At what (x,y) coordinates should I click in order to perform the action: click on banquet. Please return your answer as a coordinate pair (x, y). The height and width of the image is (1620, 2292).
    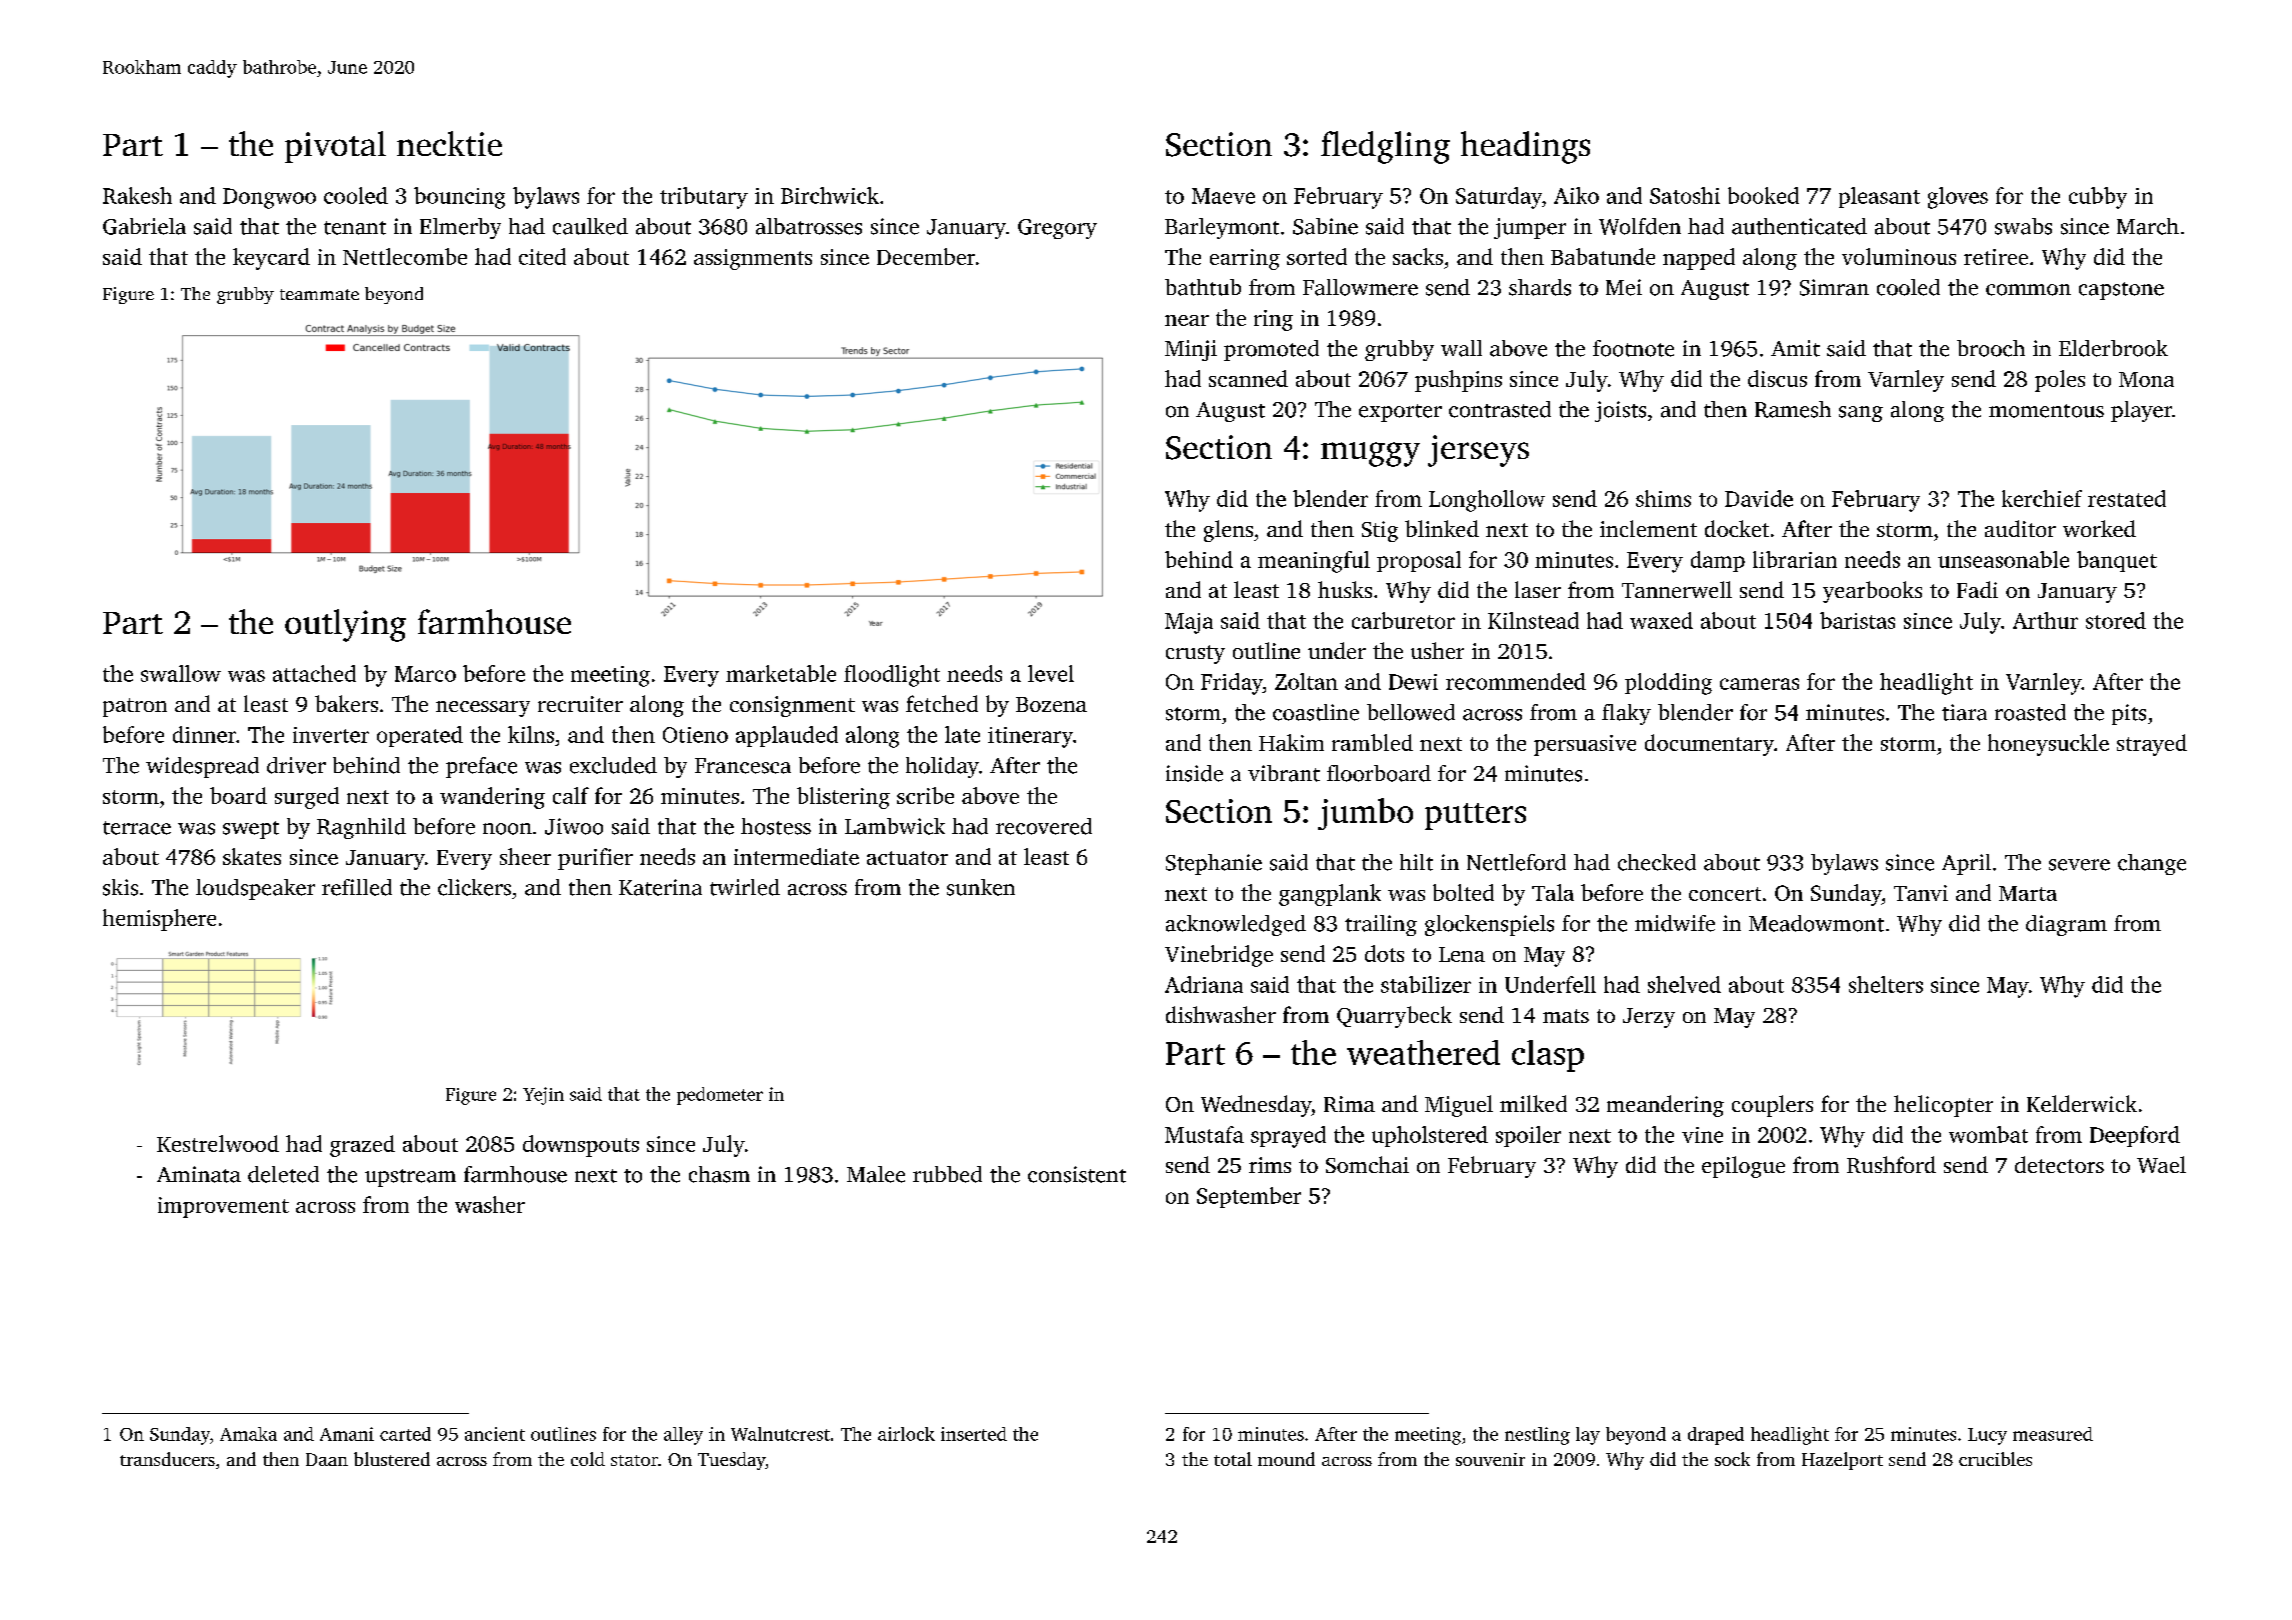
    Looking at the image, I should click on (2117, 561).
